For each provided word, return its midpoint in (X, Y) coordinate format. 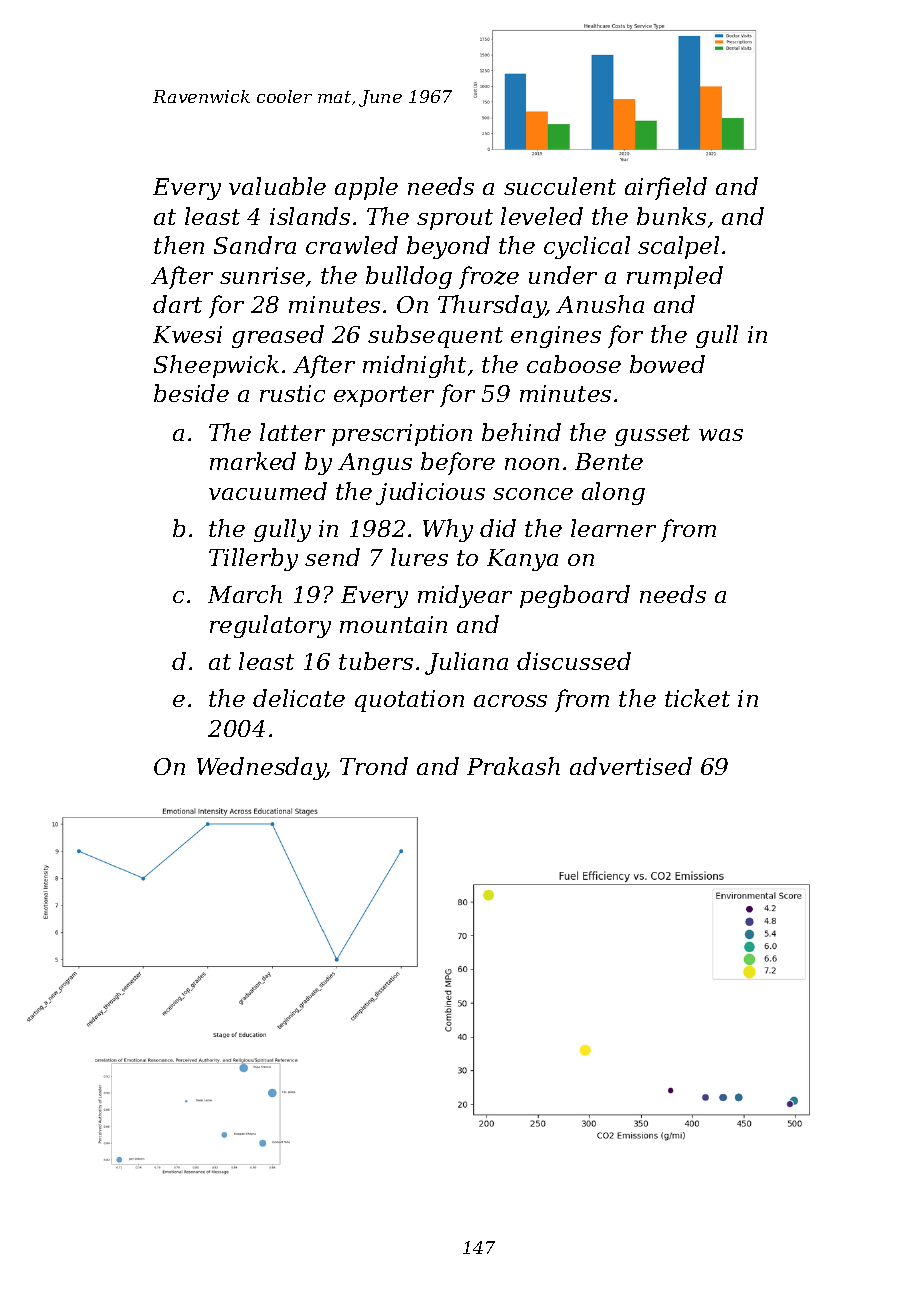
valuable (277, 186)
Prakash (513, 766)
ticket (697, 698)
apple (366, 188)
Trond (374, 766)
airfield (666, 188)
